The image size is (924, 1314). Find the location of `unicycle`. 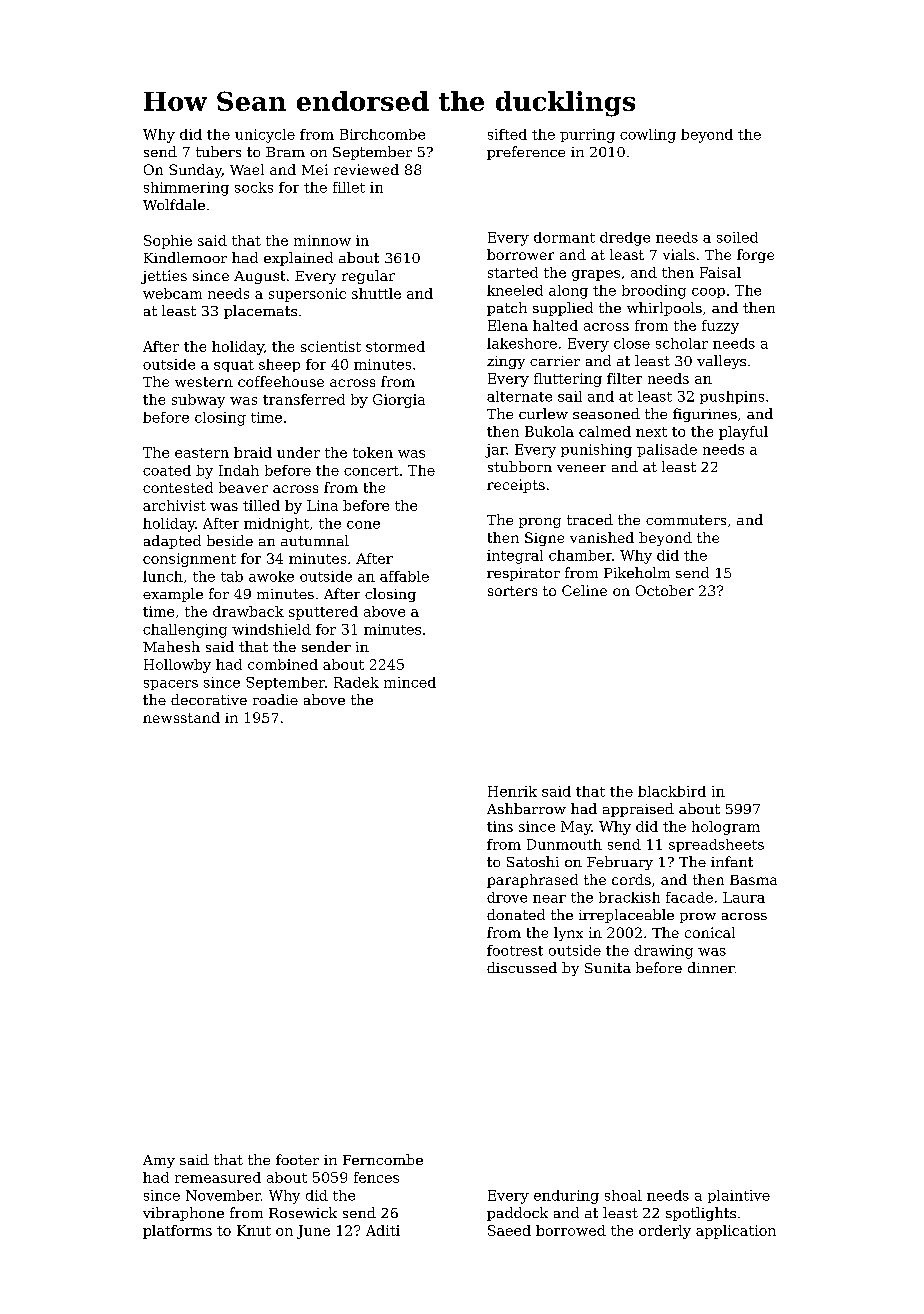

unicycle is located at coordinates (265, 136).
